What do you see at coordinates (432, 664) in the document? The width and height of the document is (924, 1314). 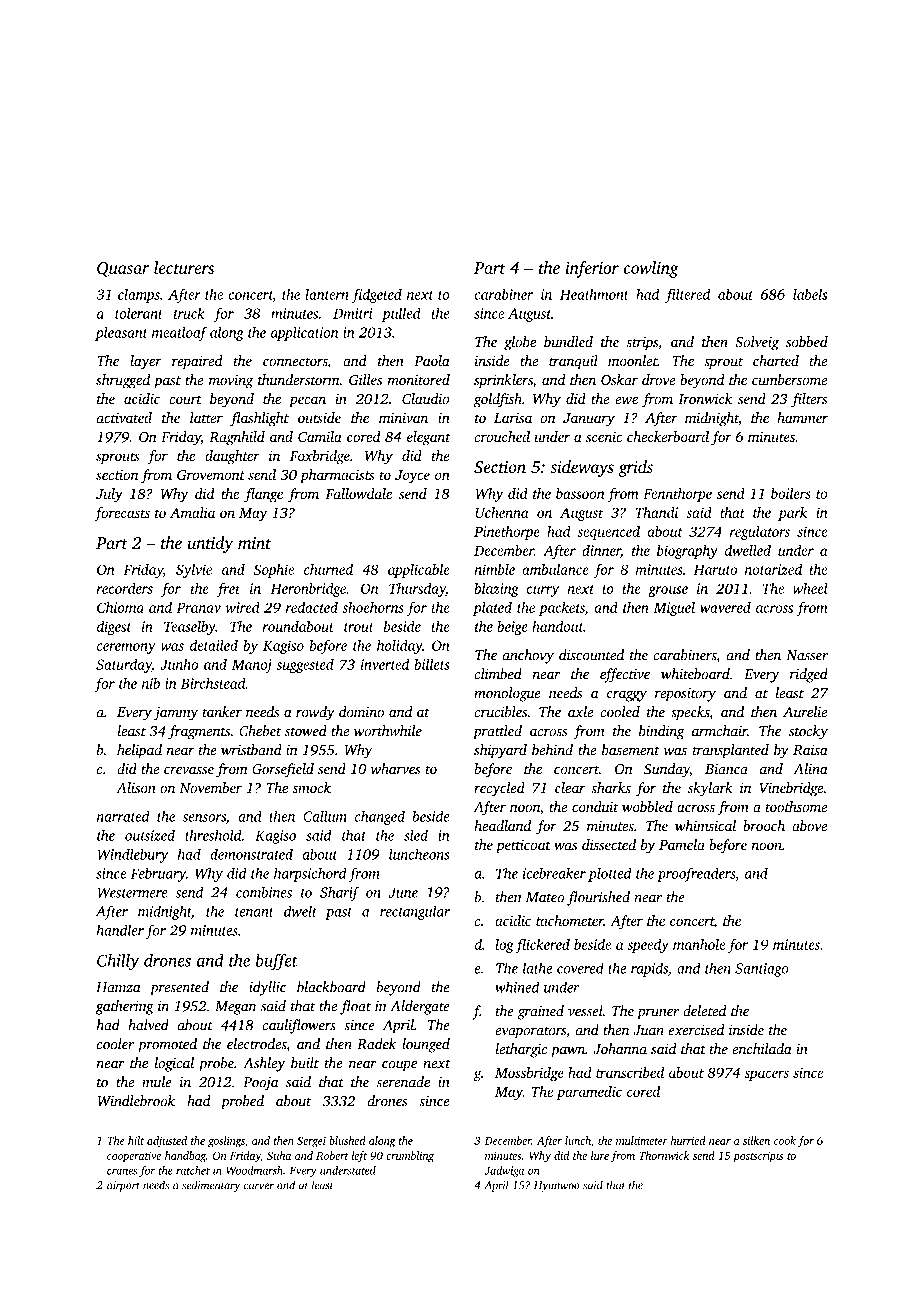 I see `billets` at bounding box center [432, 664].
